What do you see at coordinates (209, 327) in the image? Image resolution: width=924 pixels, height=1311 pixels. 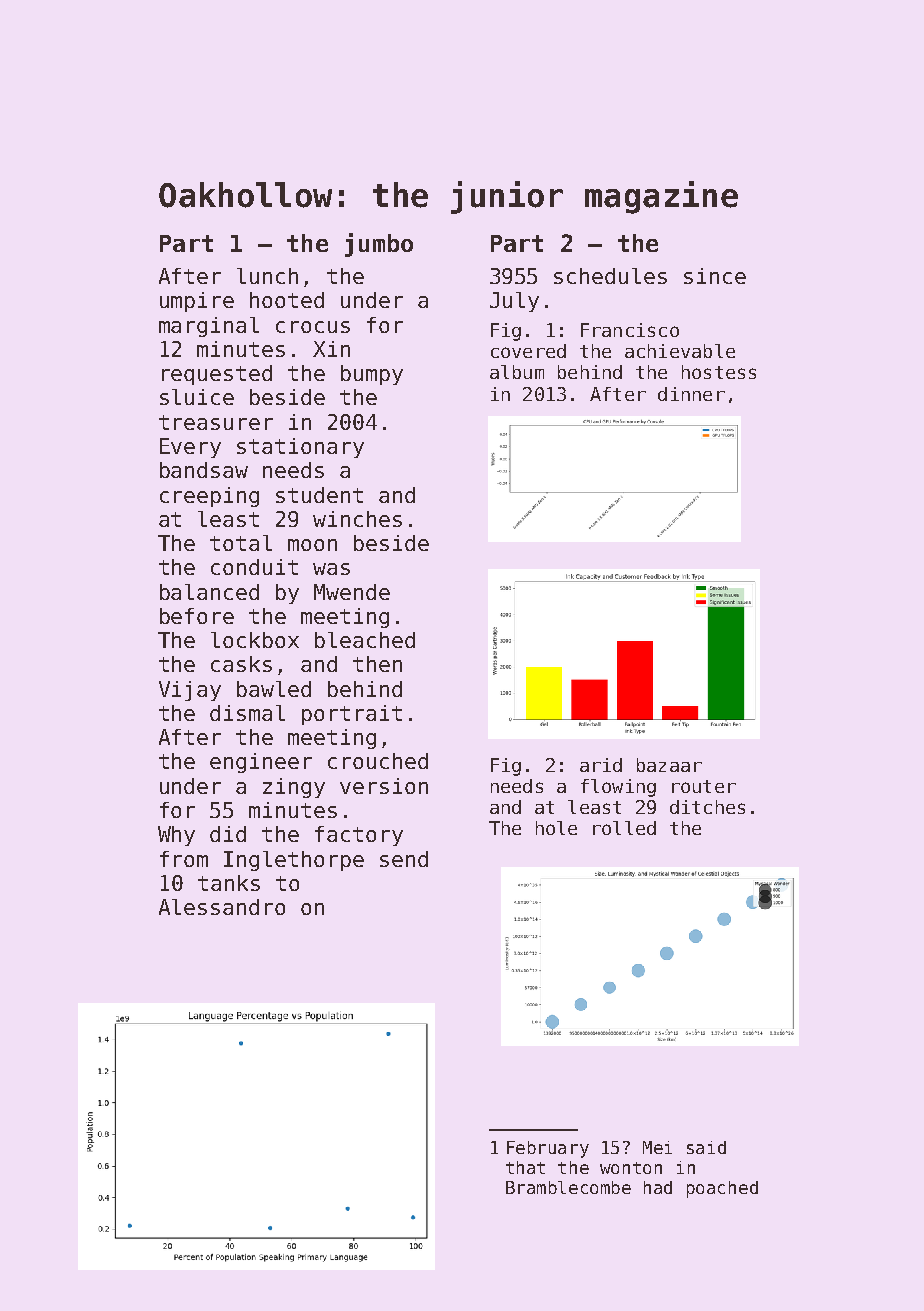 I see `marginal` at bounding box center [209, 327].
